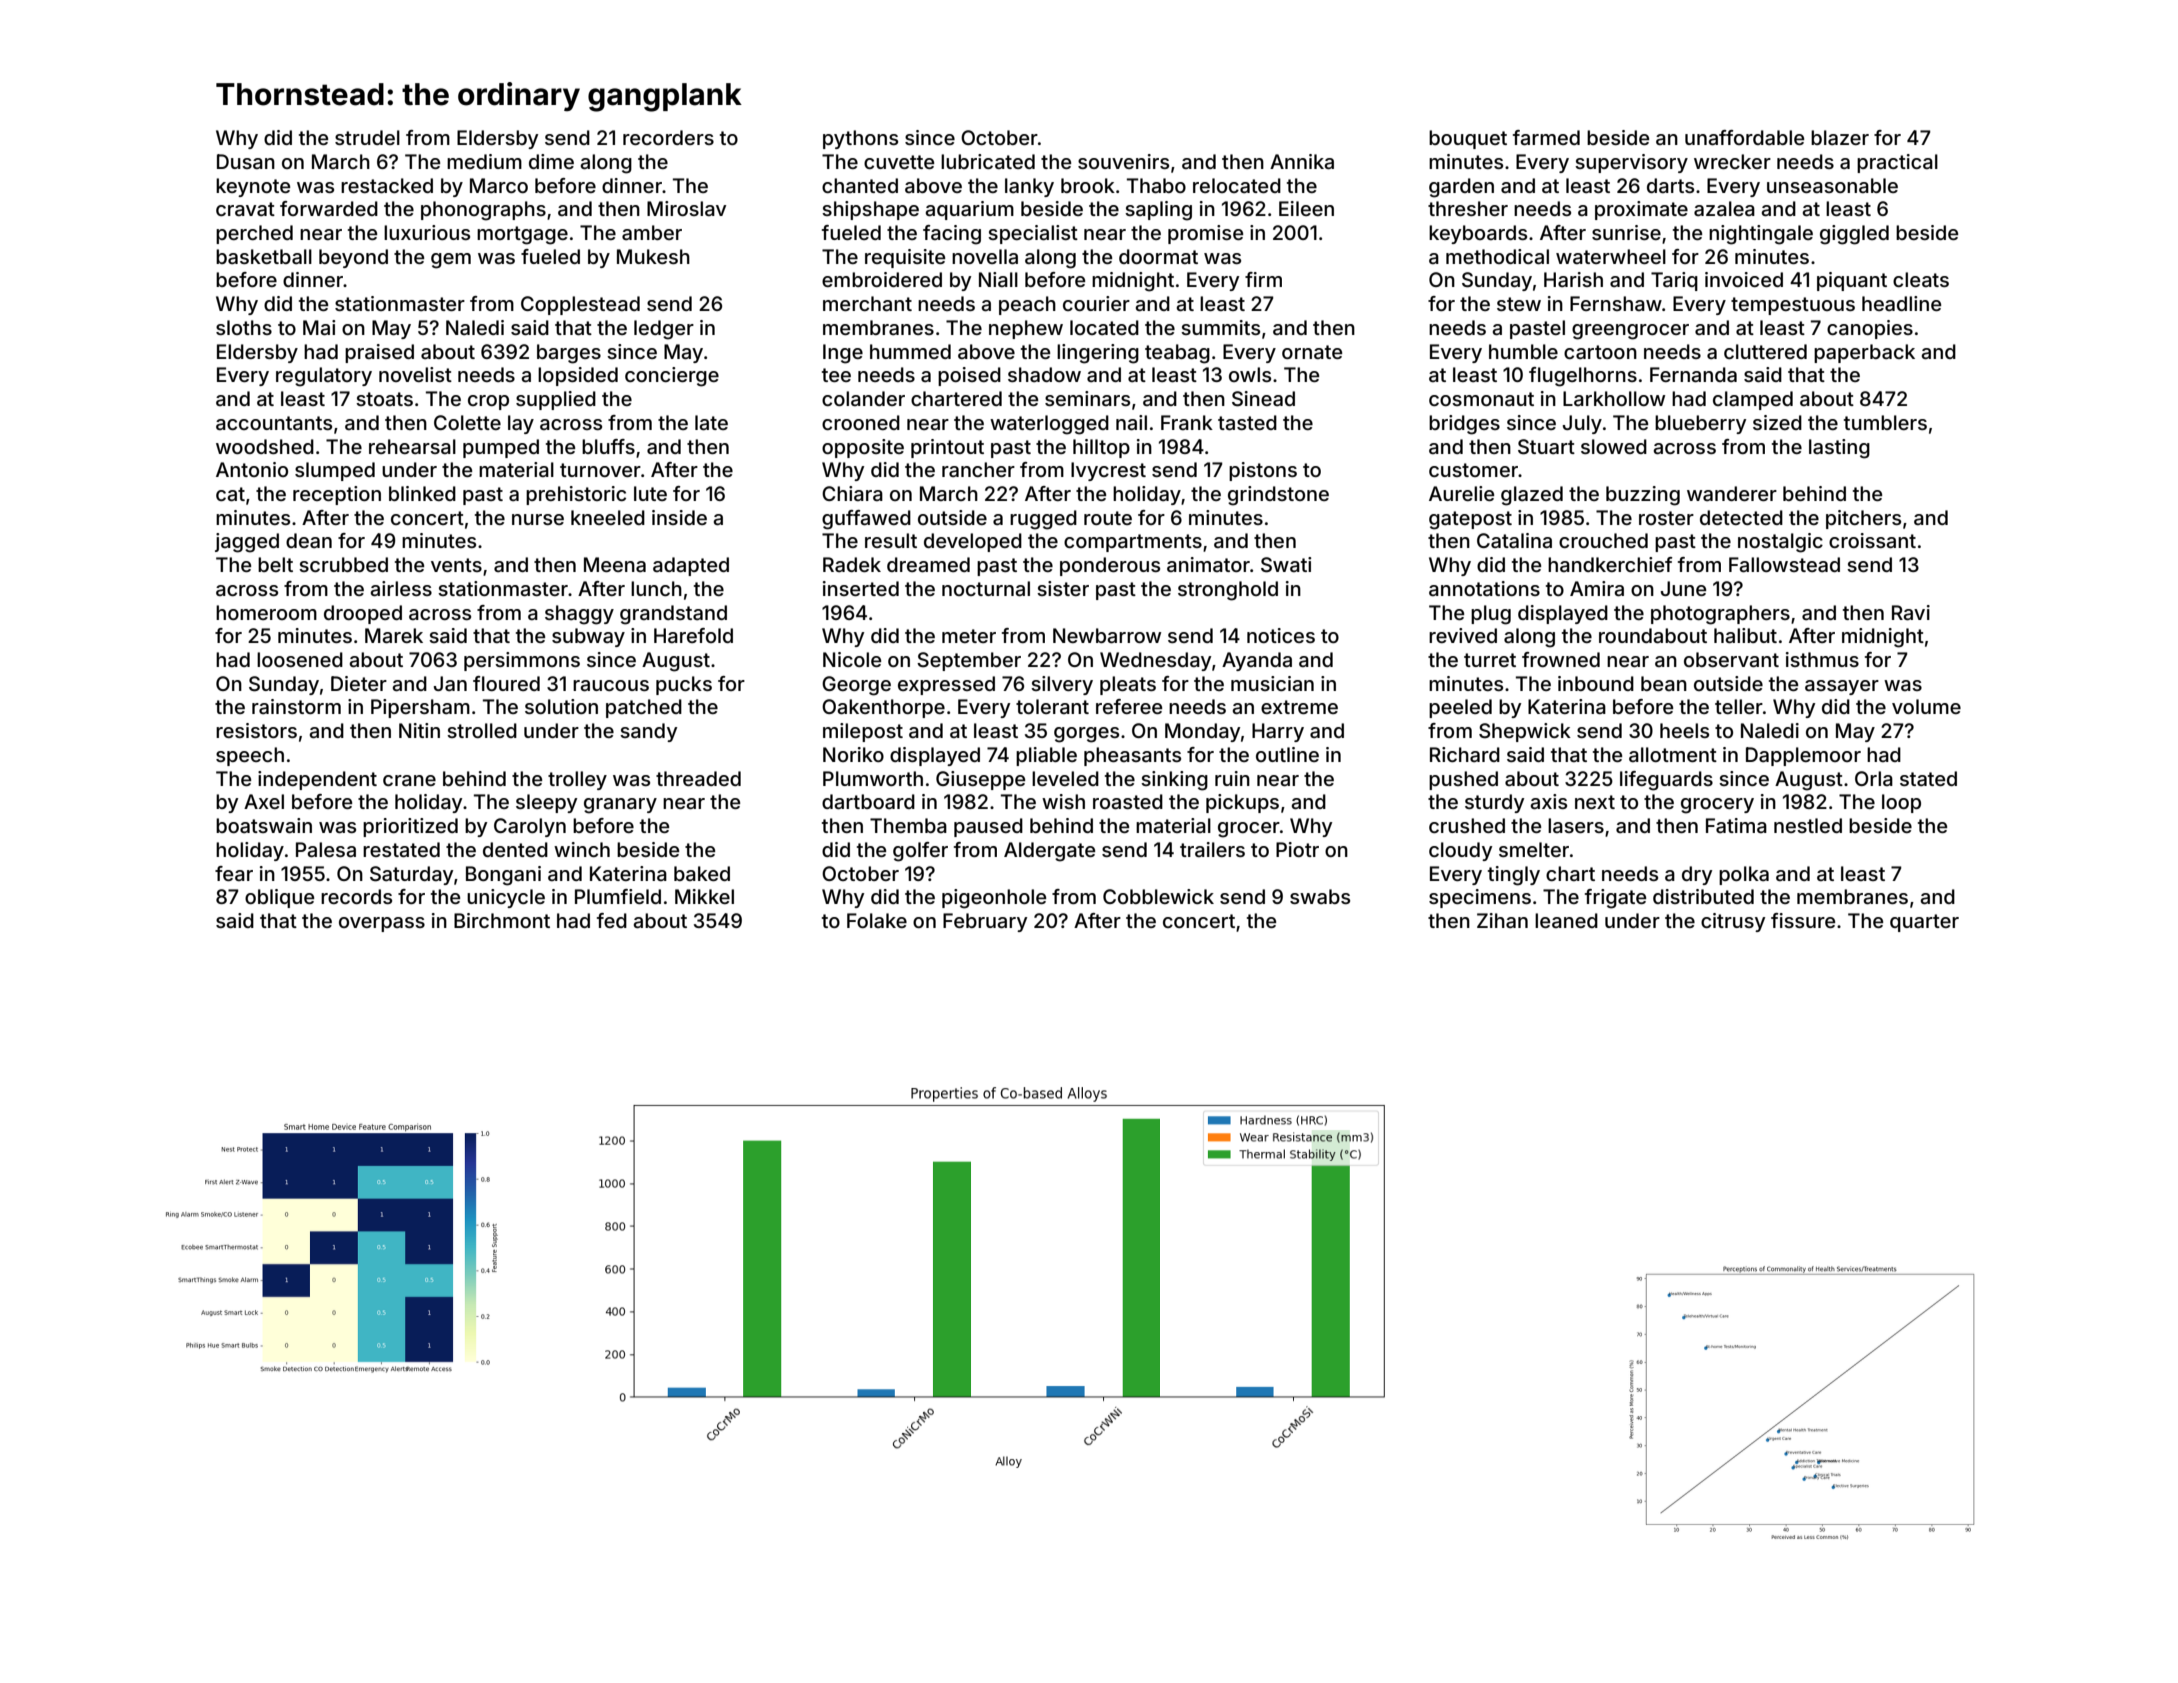 Image resolution: width=2178 pixels, height=1683 pixels. I want to click on late, so click(711, 423).
